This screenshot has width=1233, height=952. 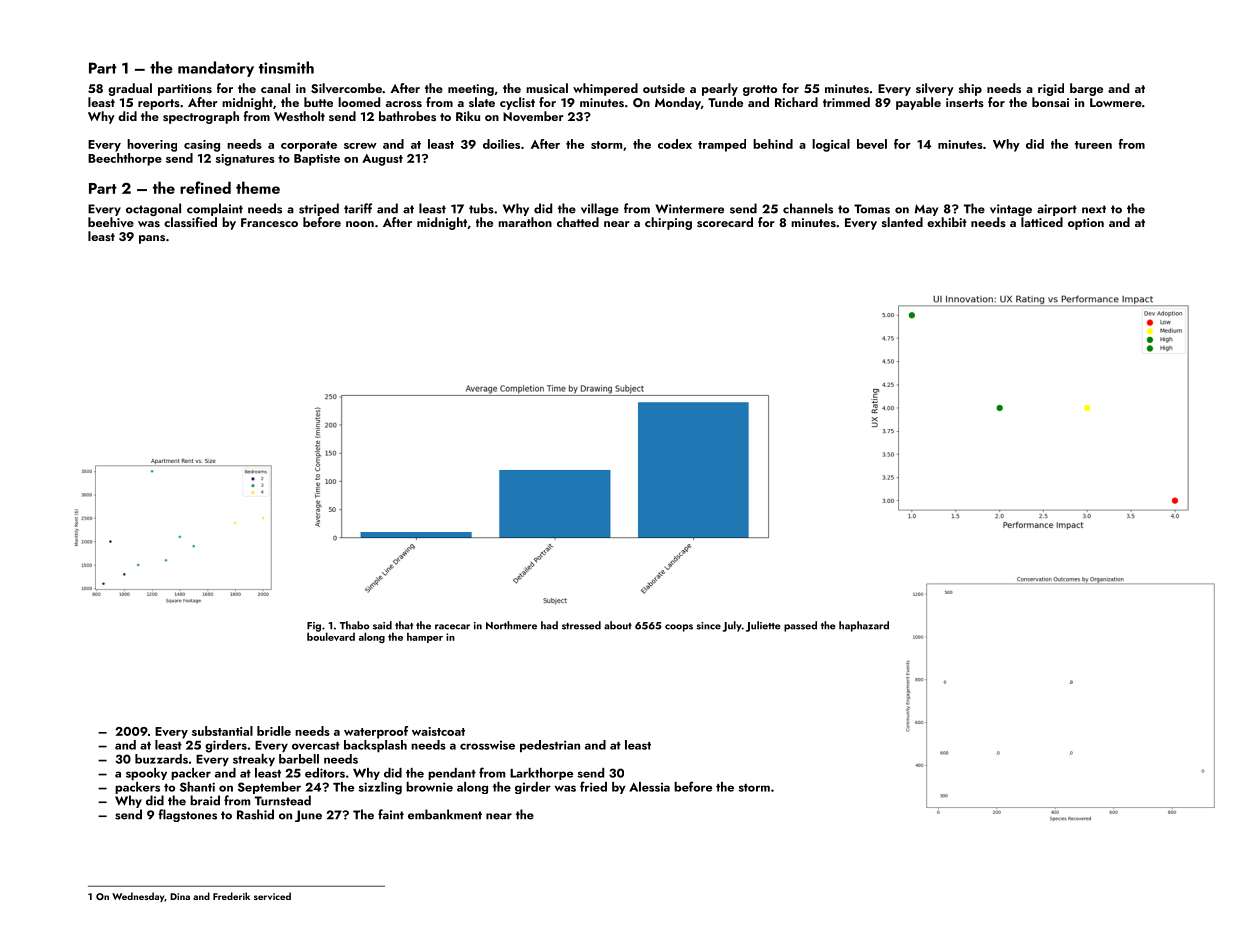 I want to click on bevel, so click(x=872, y=144).
